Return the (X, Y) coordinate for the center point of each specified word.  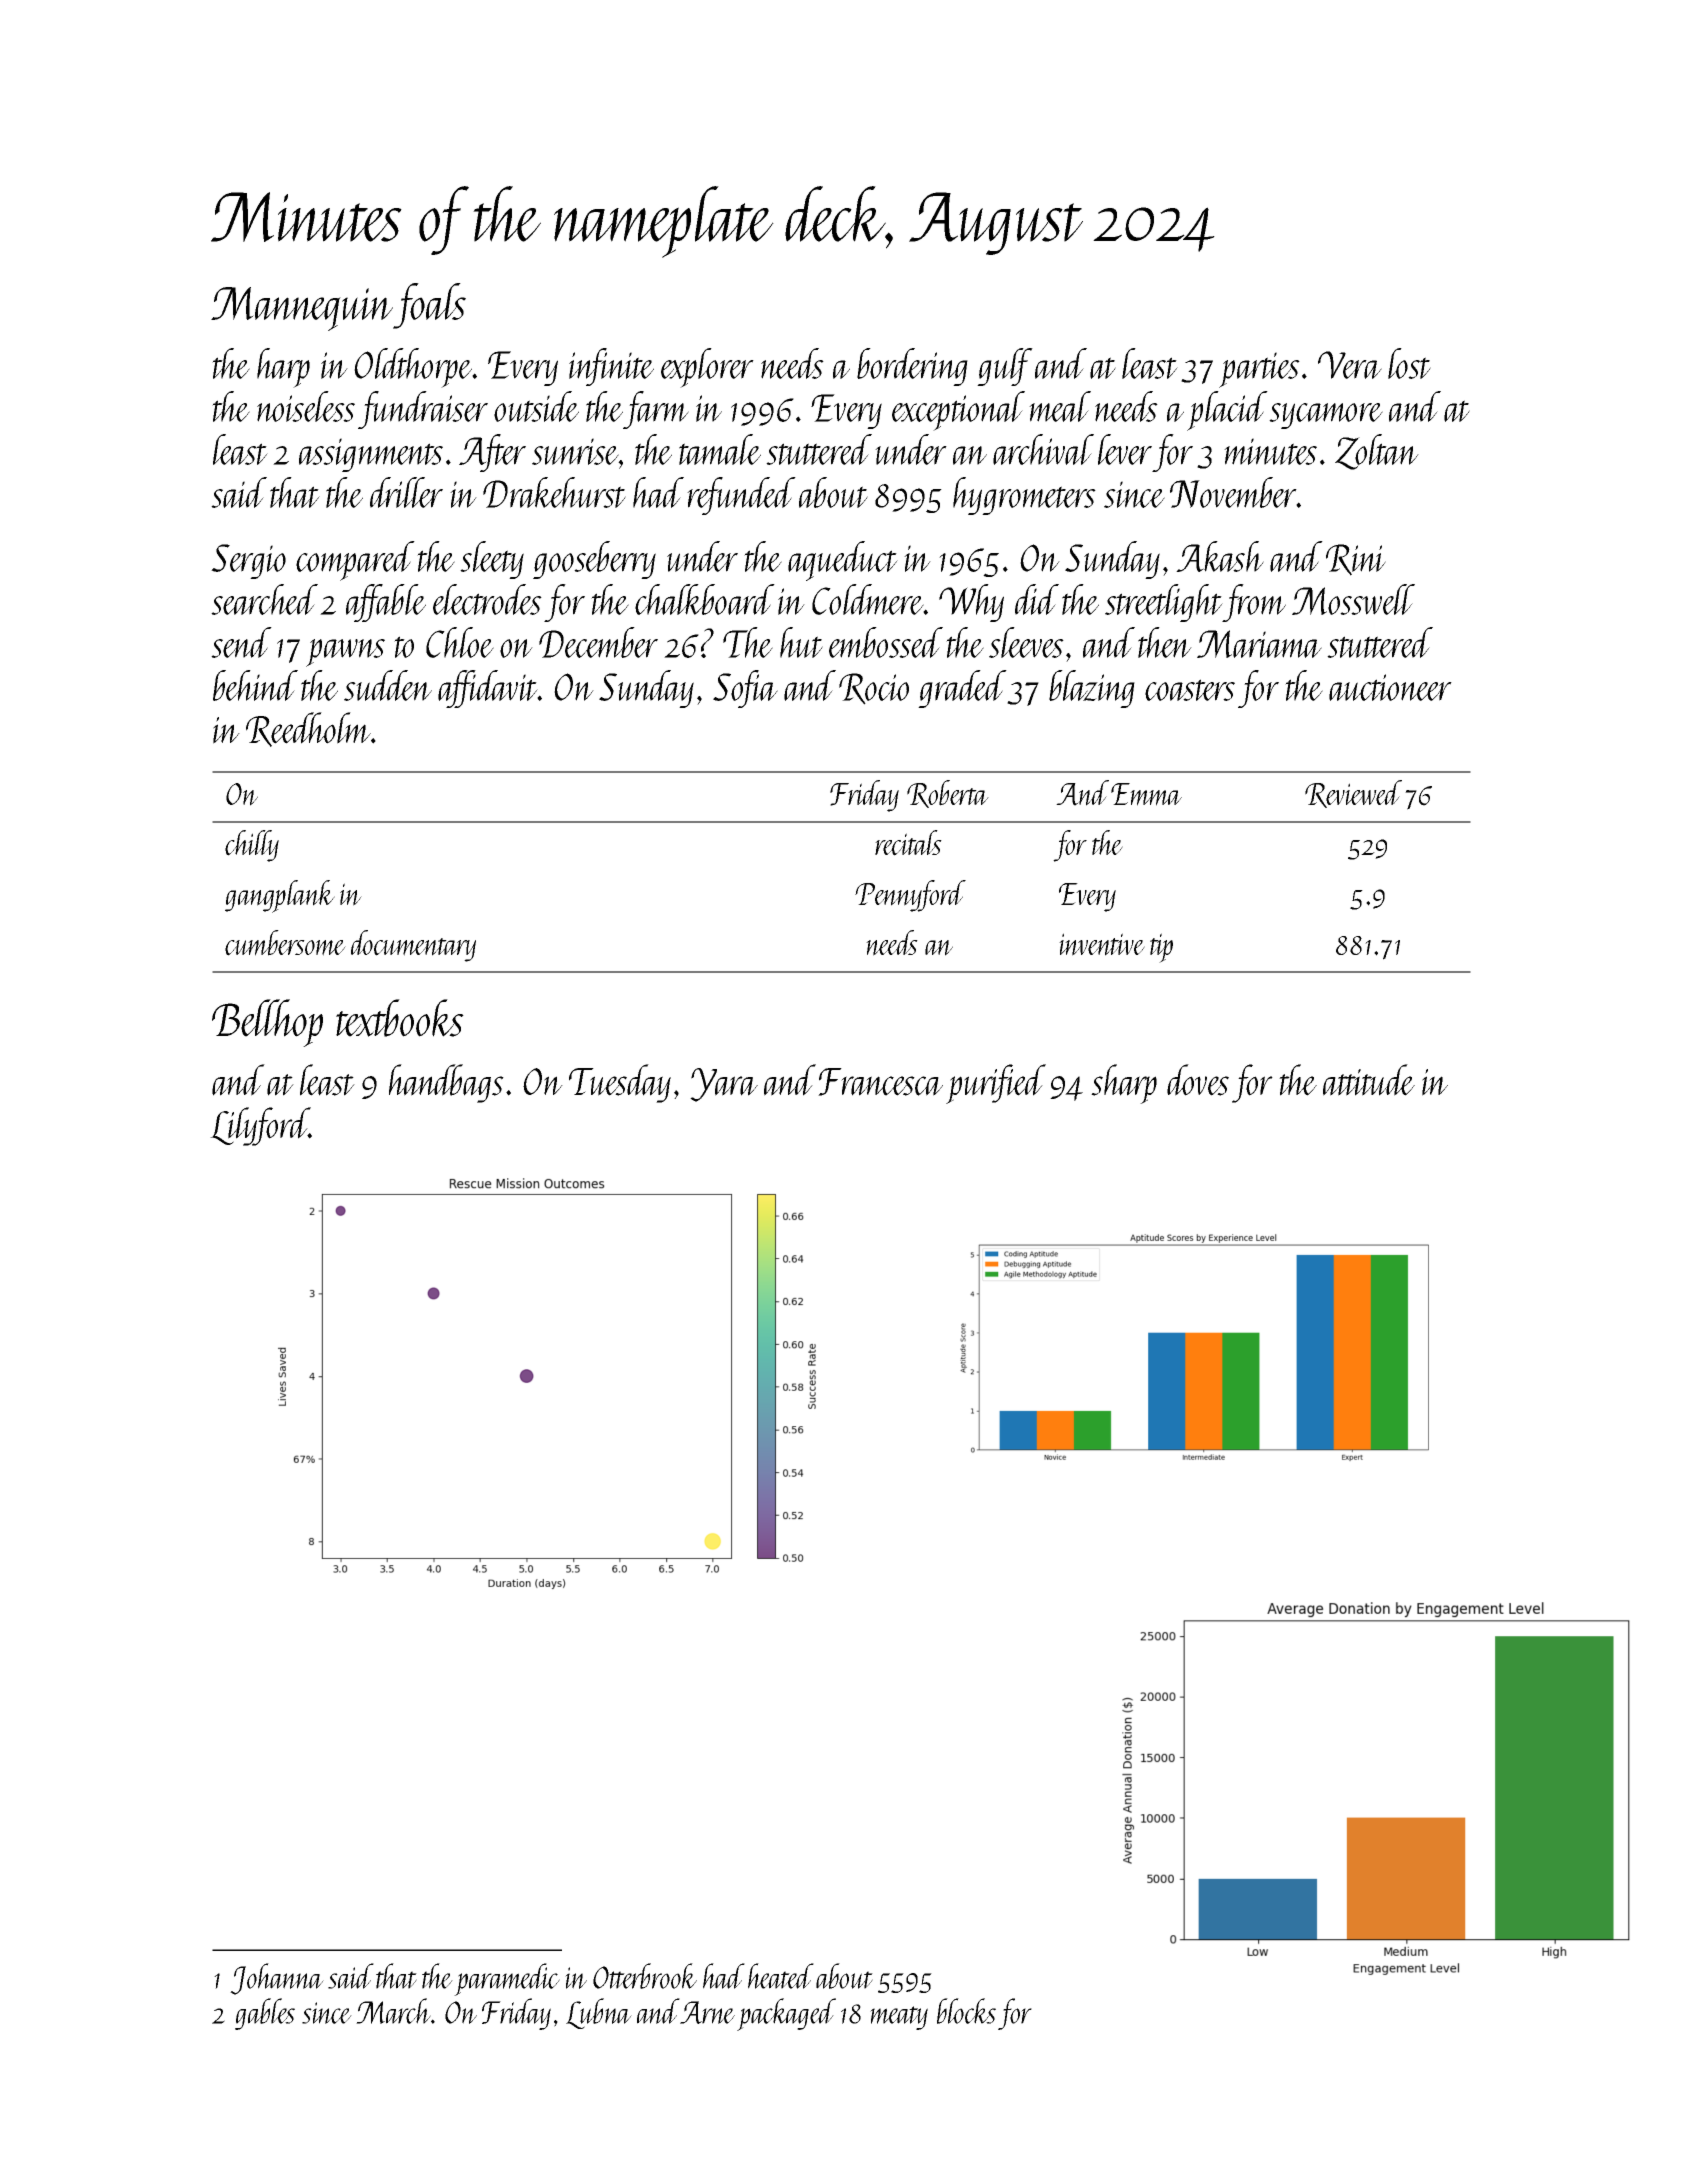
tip (1161, 948)
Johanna (277, 1979)
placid (1227, 411)
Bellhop (267, 1023)
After (492, 453)
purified (996, 1084)
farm (656, 410)
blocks (966, 2011)
